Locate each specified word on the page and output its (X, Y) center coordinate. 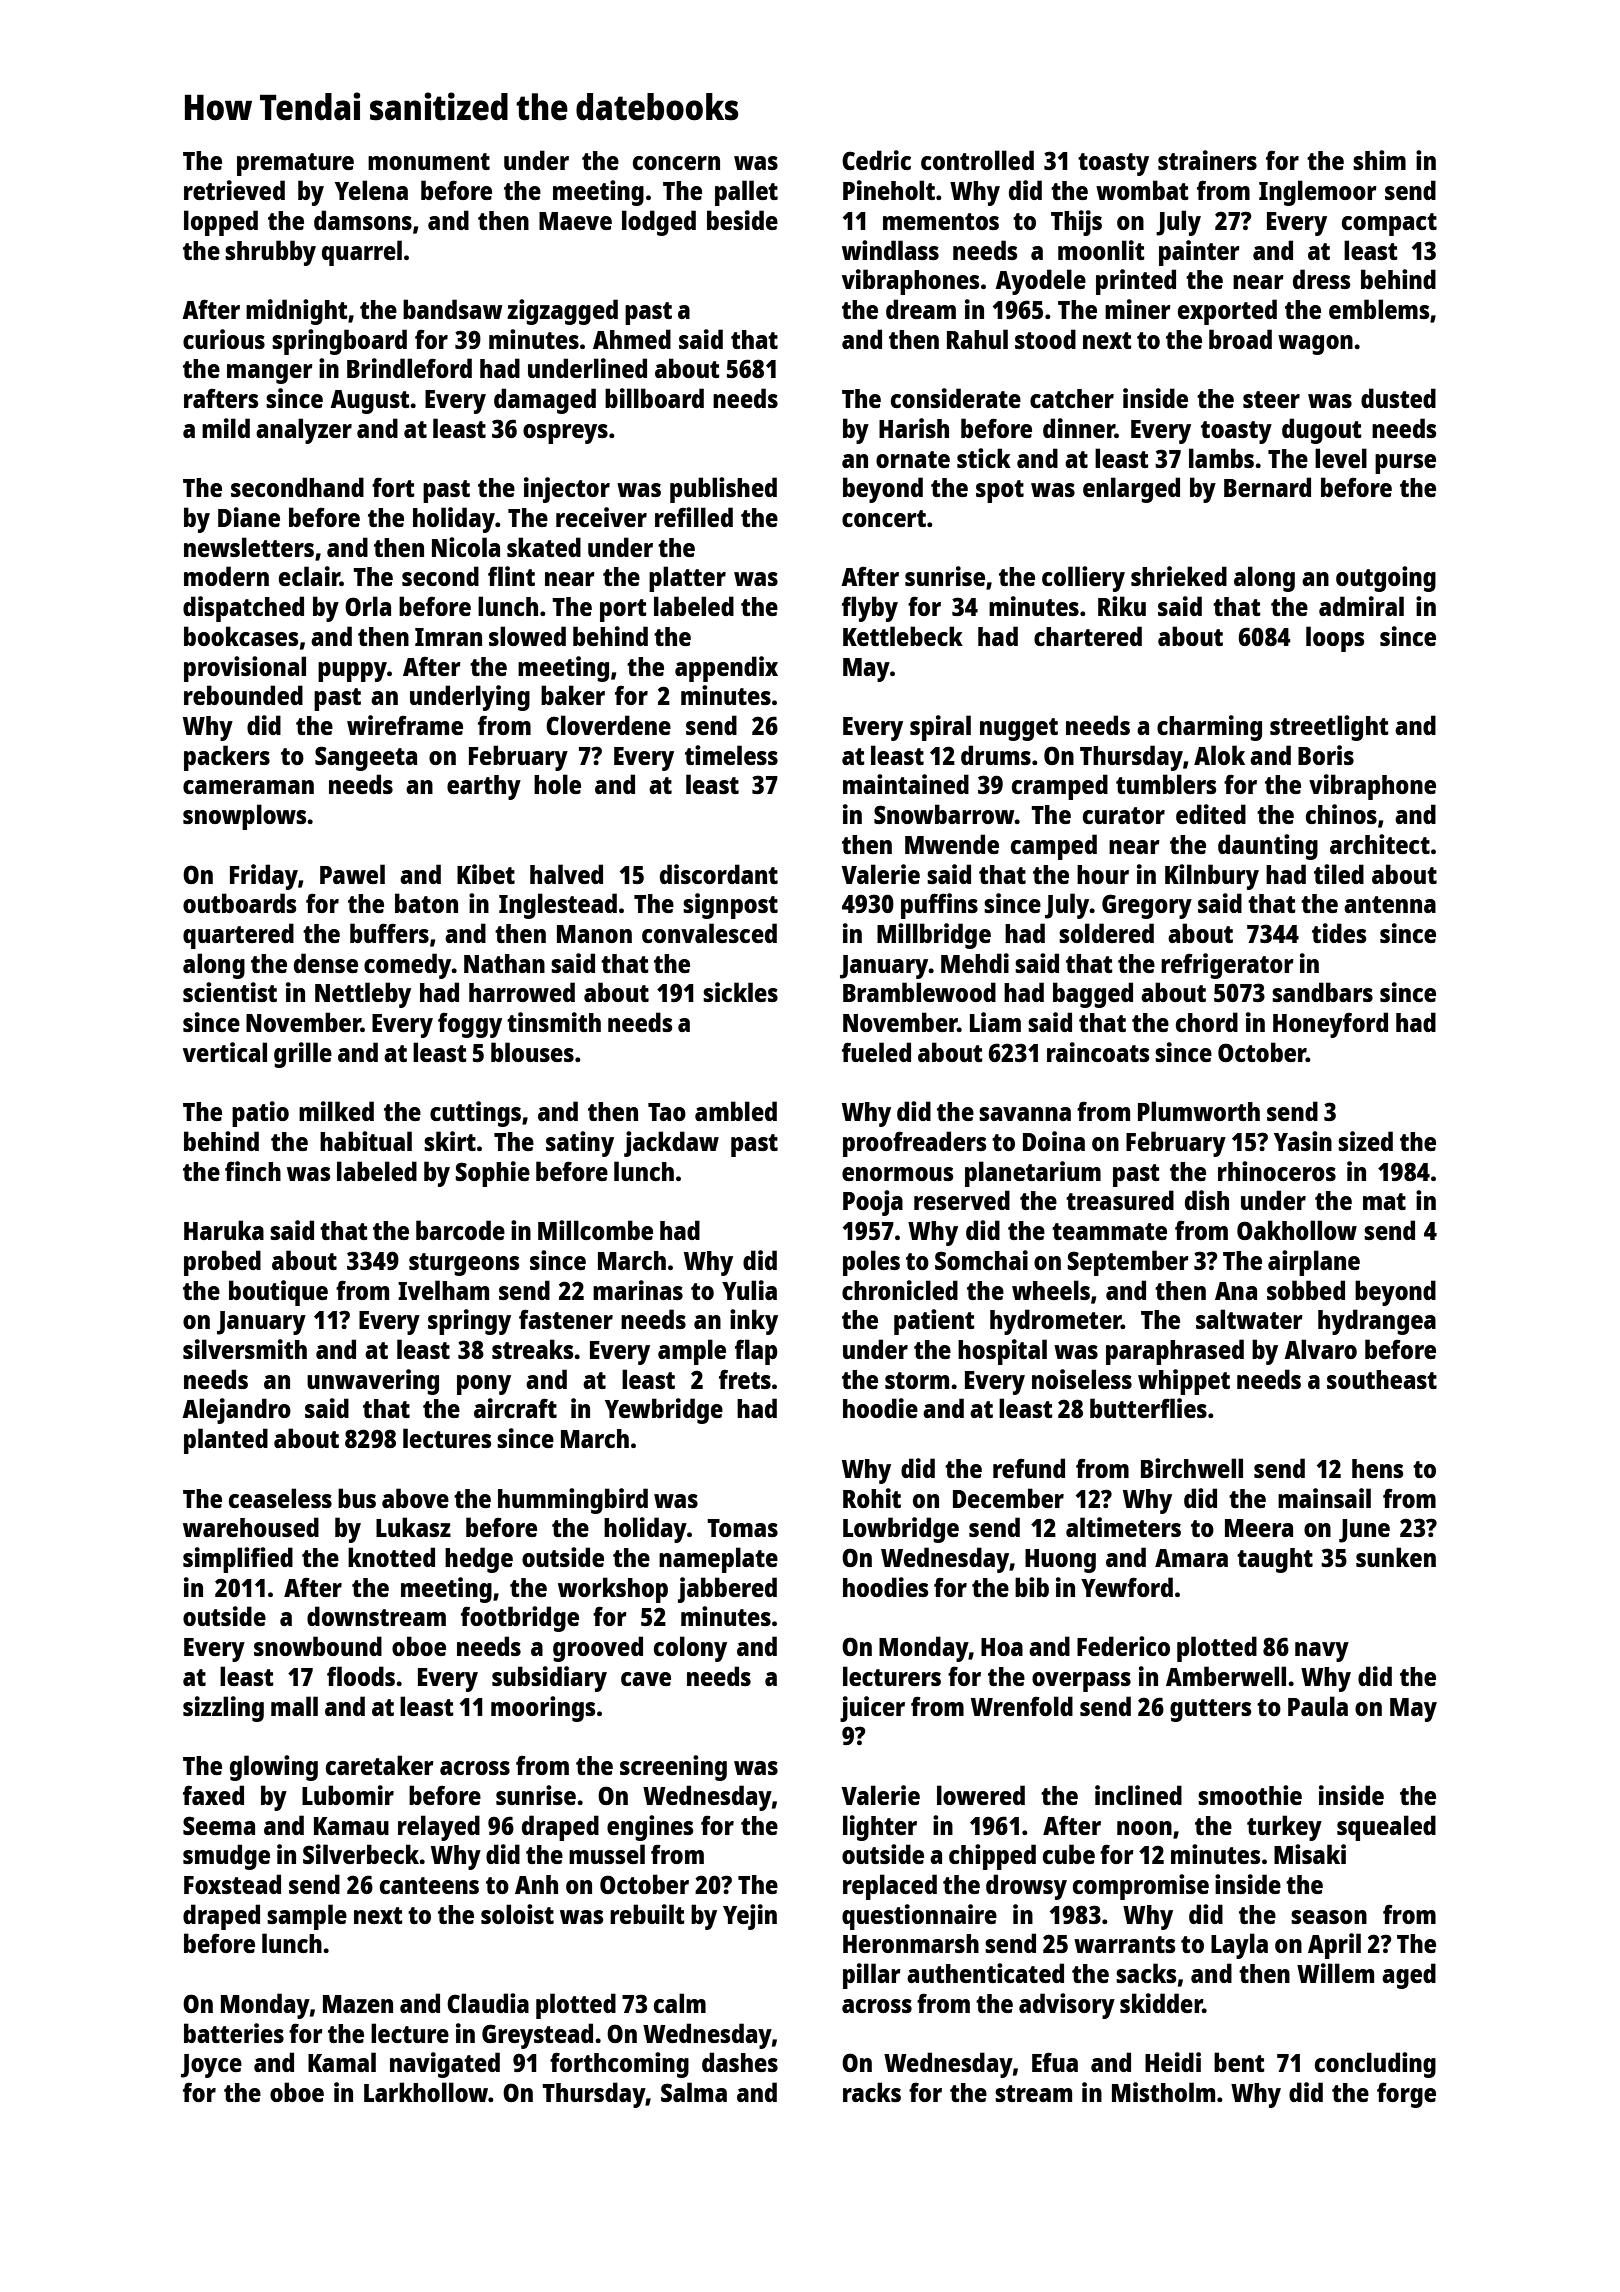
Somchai (981, 1260)
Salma (694, 2092)
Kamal (342, 2062)
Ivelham (443, 1290)
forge (1406, 2095)
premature (295, 164)
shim (1379, 160)
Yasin (1303, 1141)
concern (676, 163)
